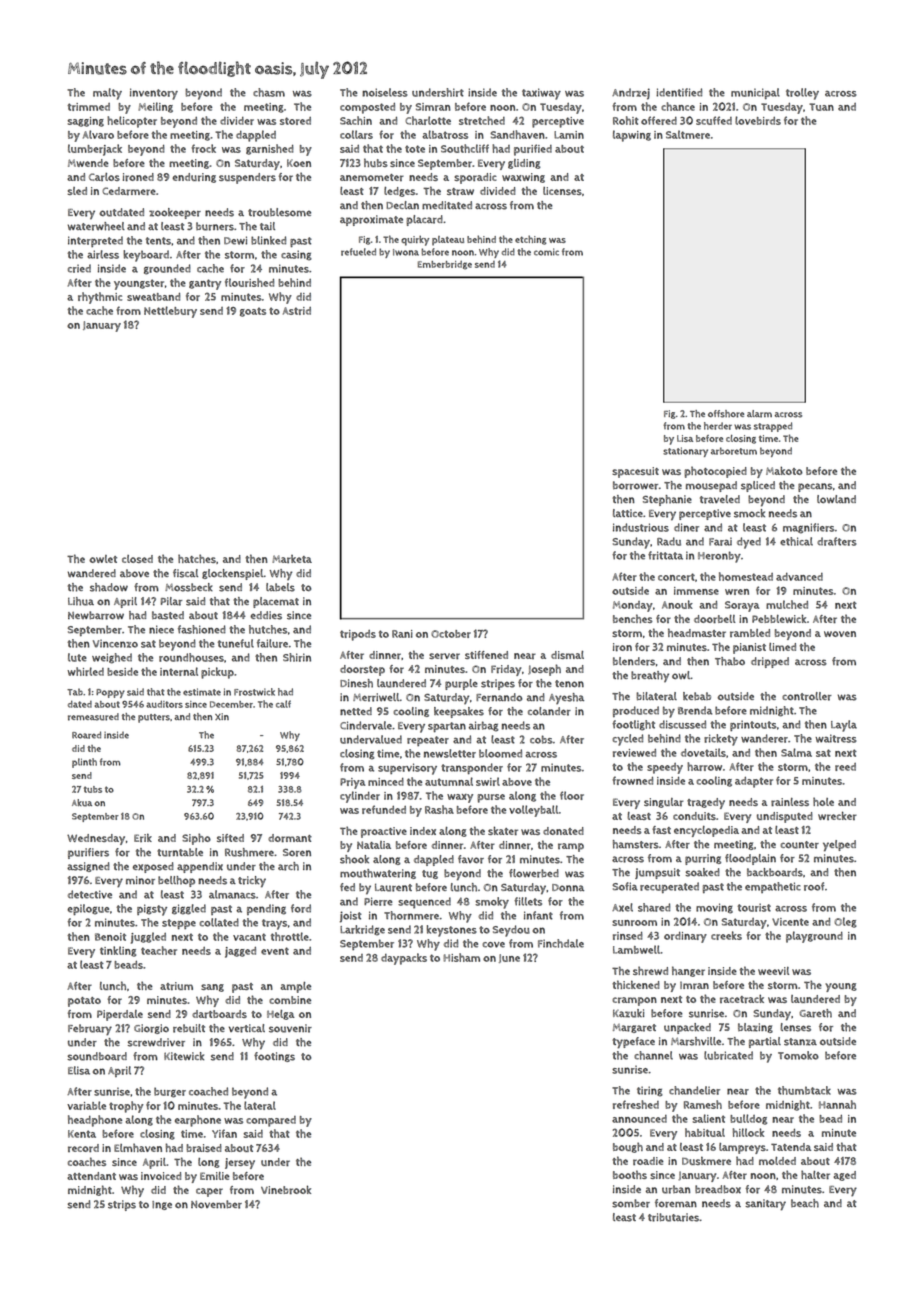 This document has width=924, height=1308. Describe the element at coordinates (633, 1043) in the document. I see `typeface` at that location.
